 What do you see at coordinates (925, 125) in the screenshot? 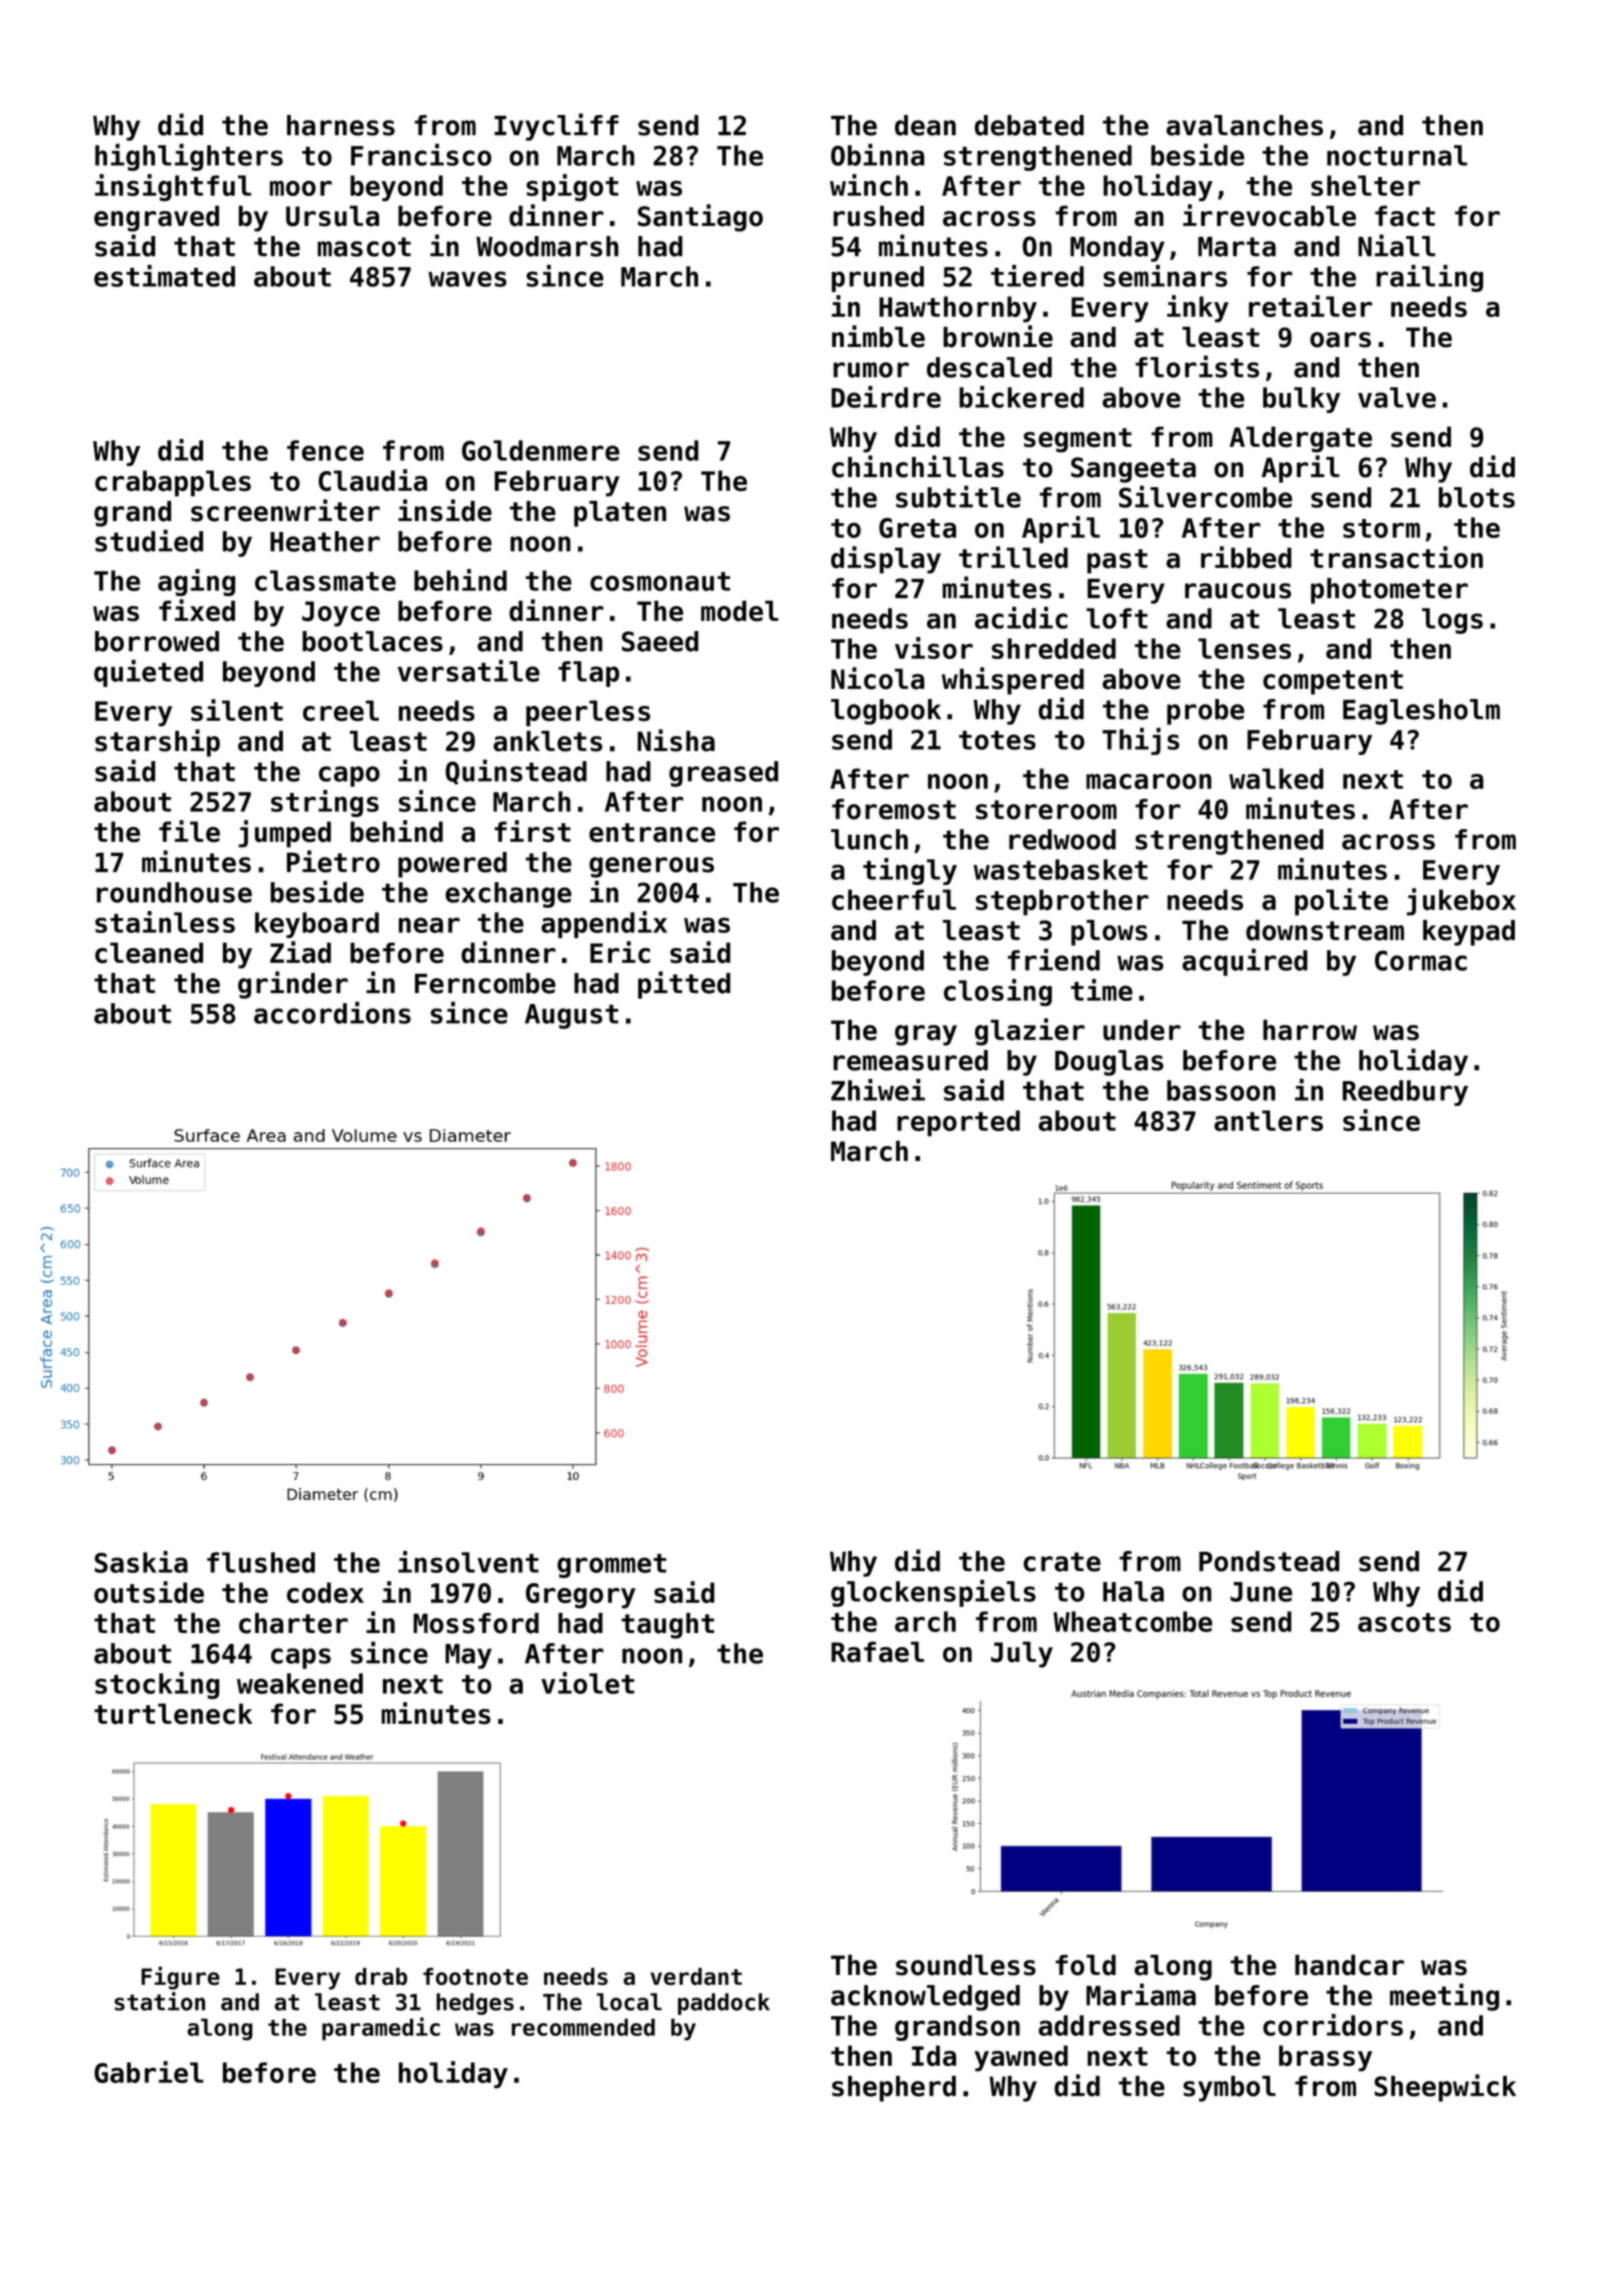
I see `dean` at bounding box center [925, 125].
